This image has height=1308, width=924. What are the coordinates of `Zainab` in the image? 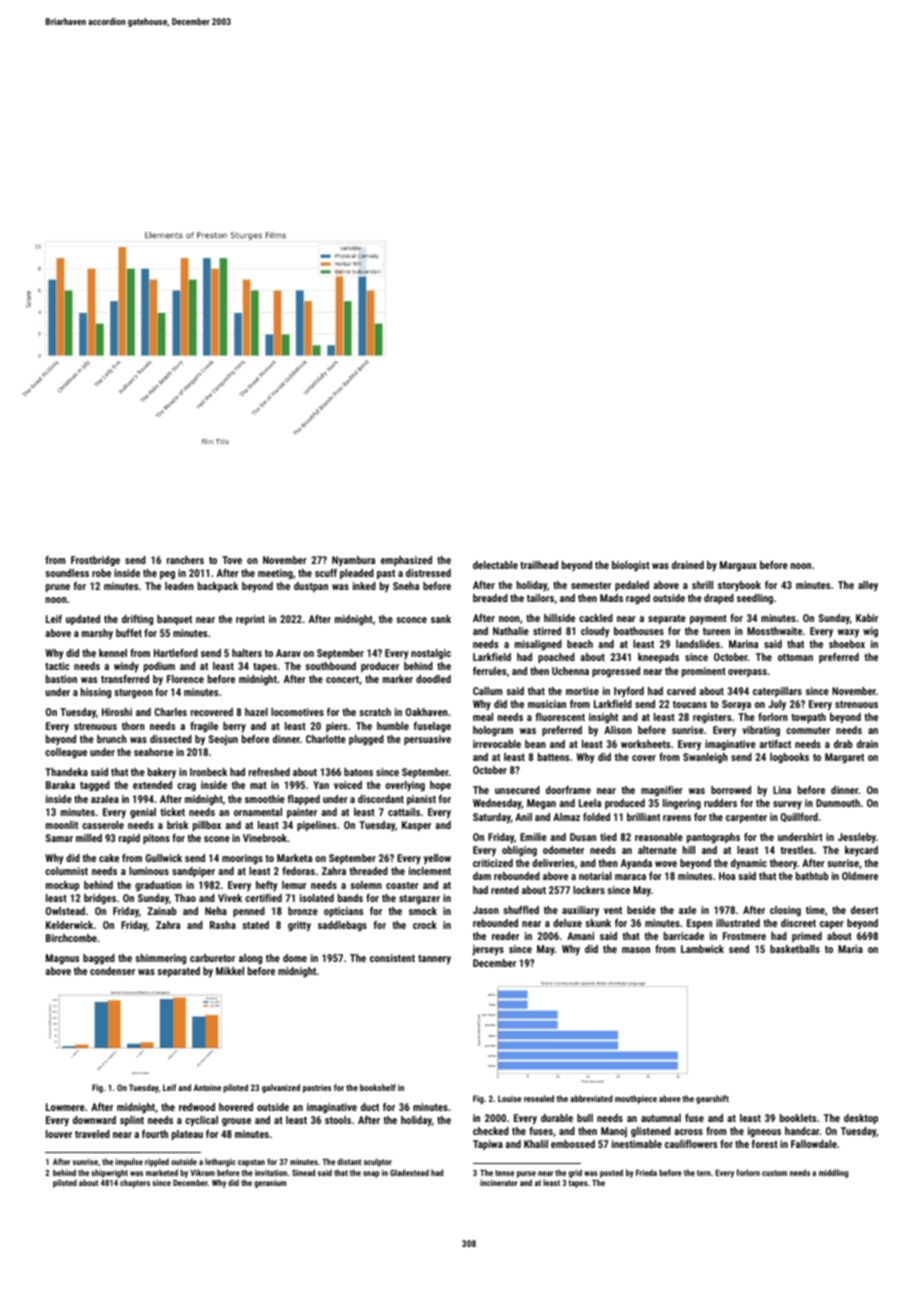 It's located at (162, 911).
